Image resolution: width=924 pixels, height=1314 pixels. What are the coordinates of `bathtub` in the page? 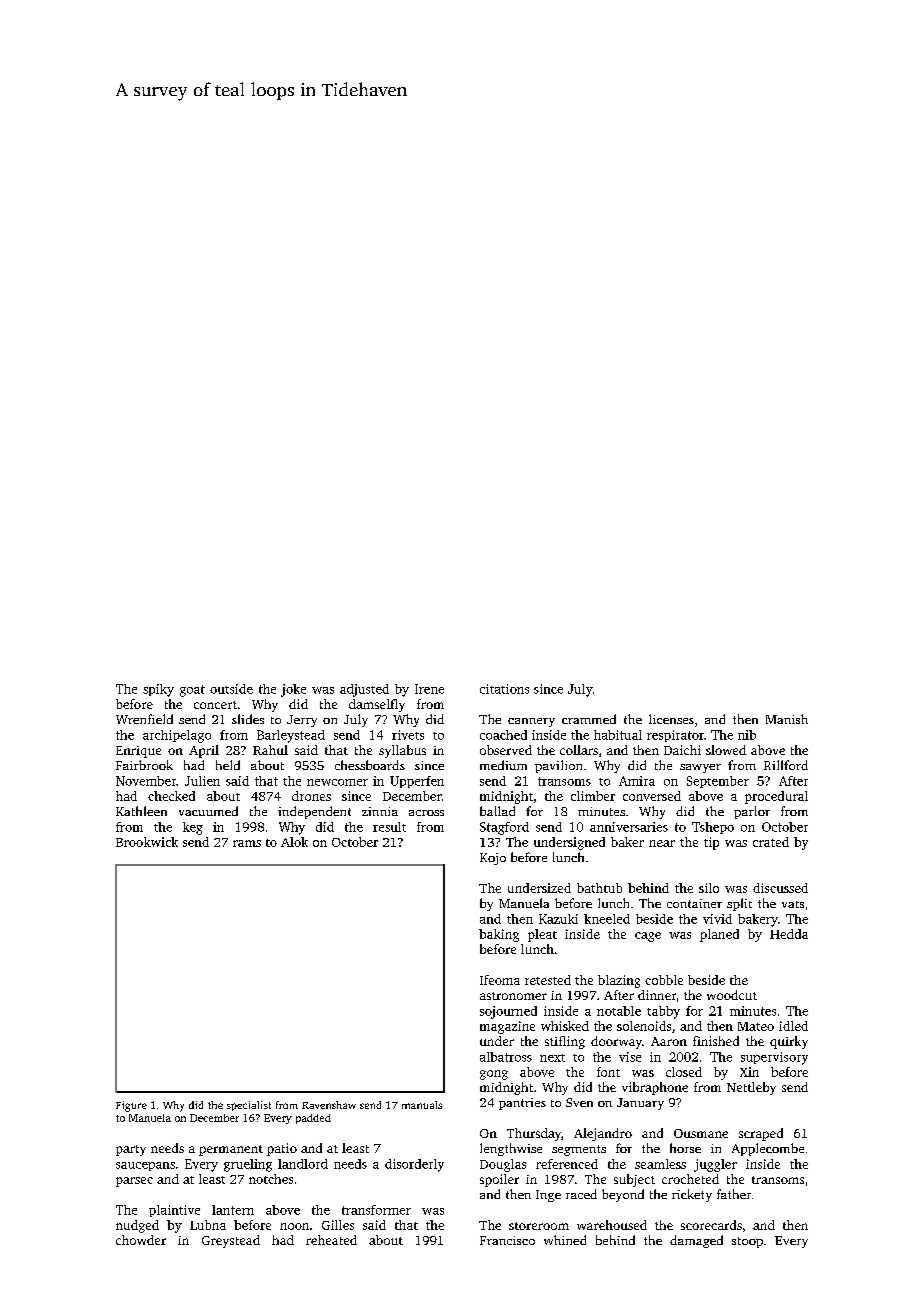 It's located at (599, 888).
